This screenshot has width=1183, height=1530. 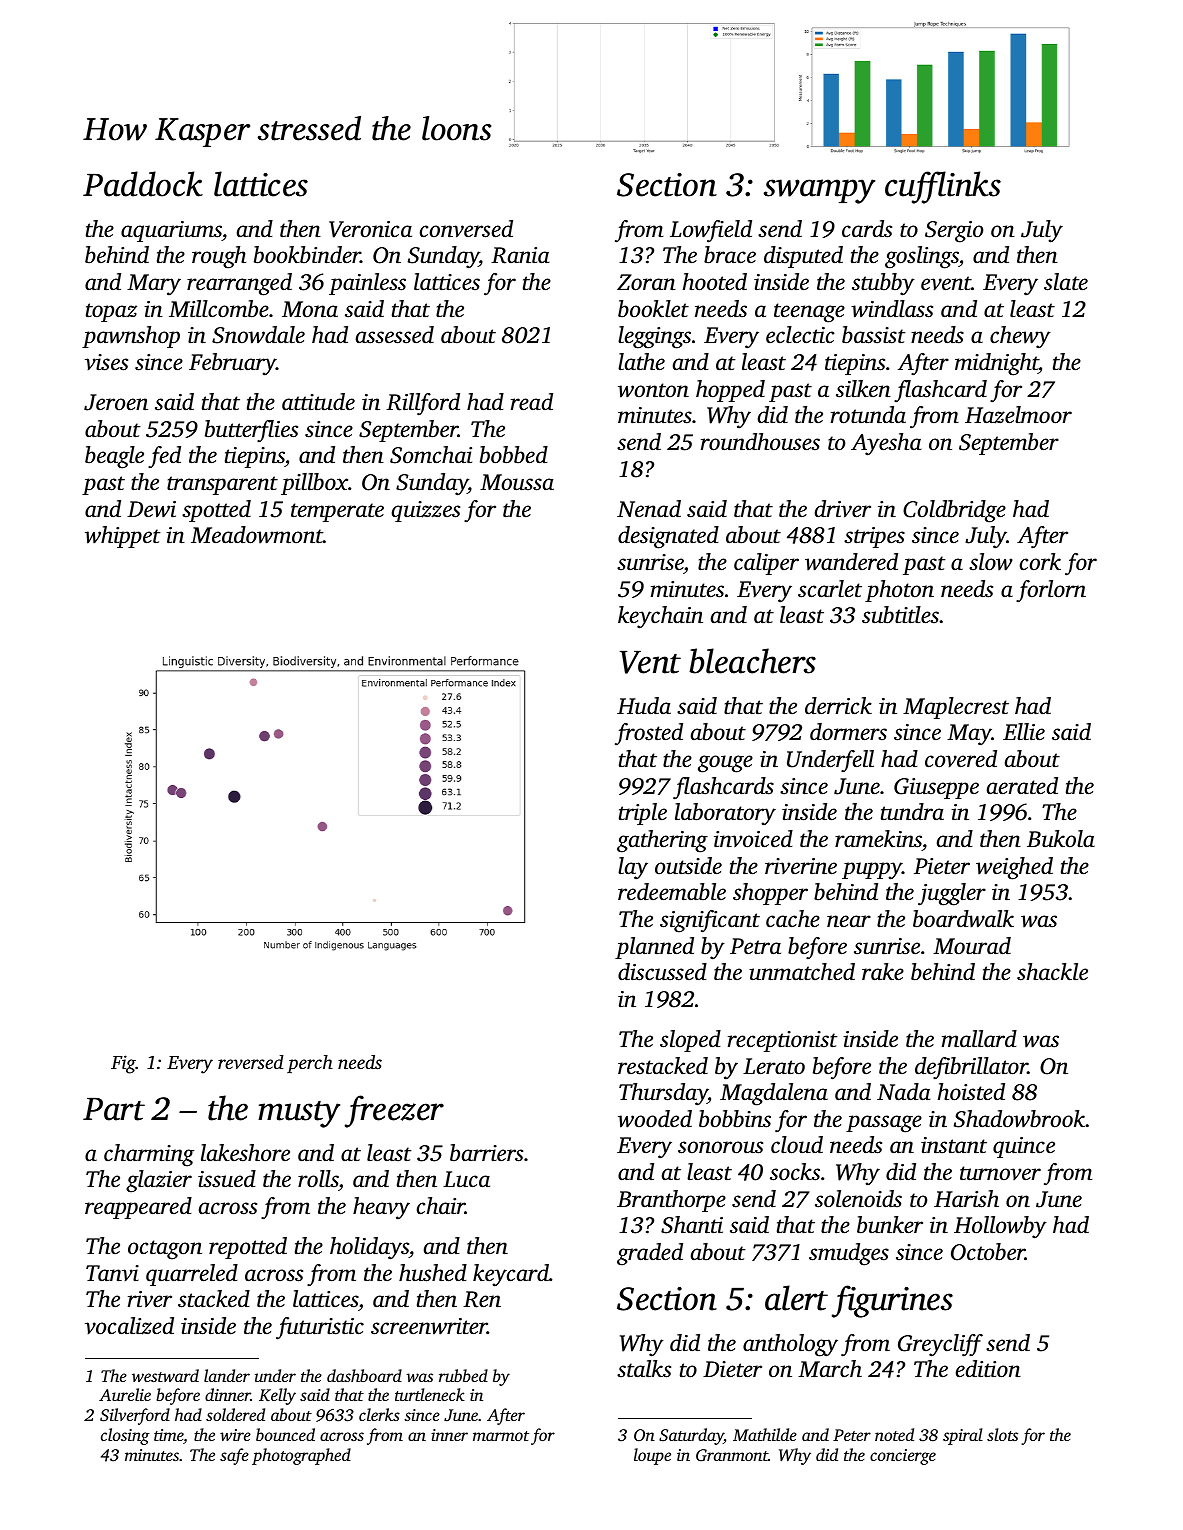 I want to click on rolls, so click(x=318, y=1180).
